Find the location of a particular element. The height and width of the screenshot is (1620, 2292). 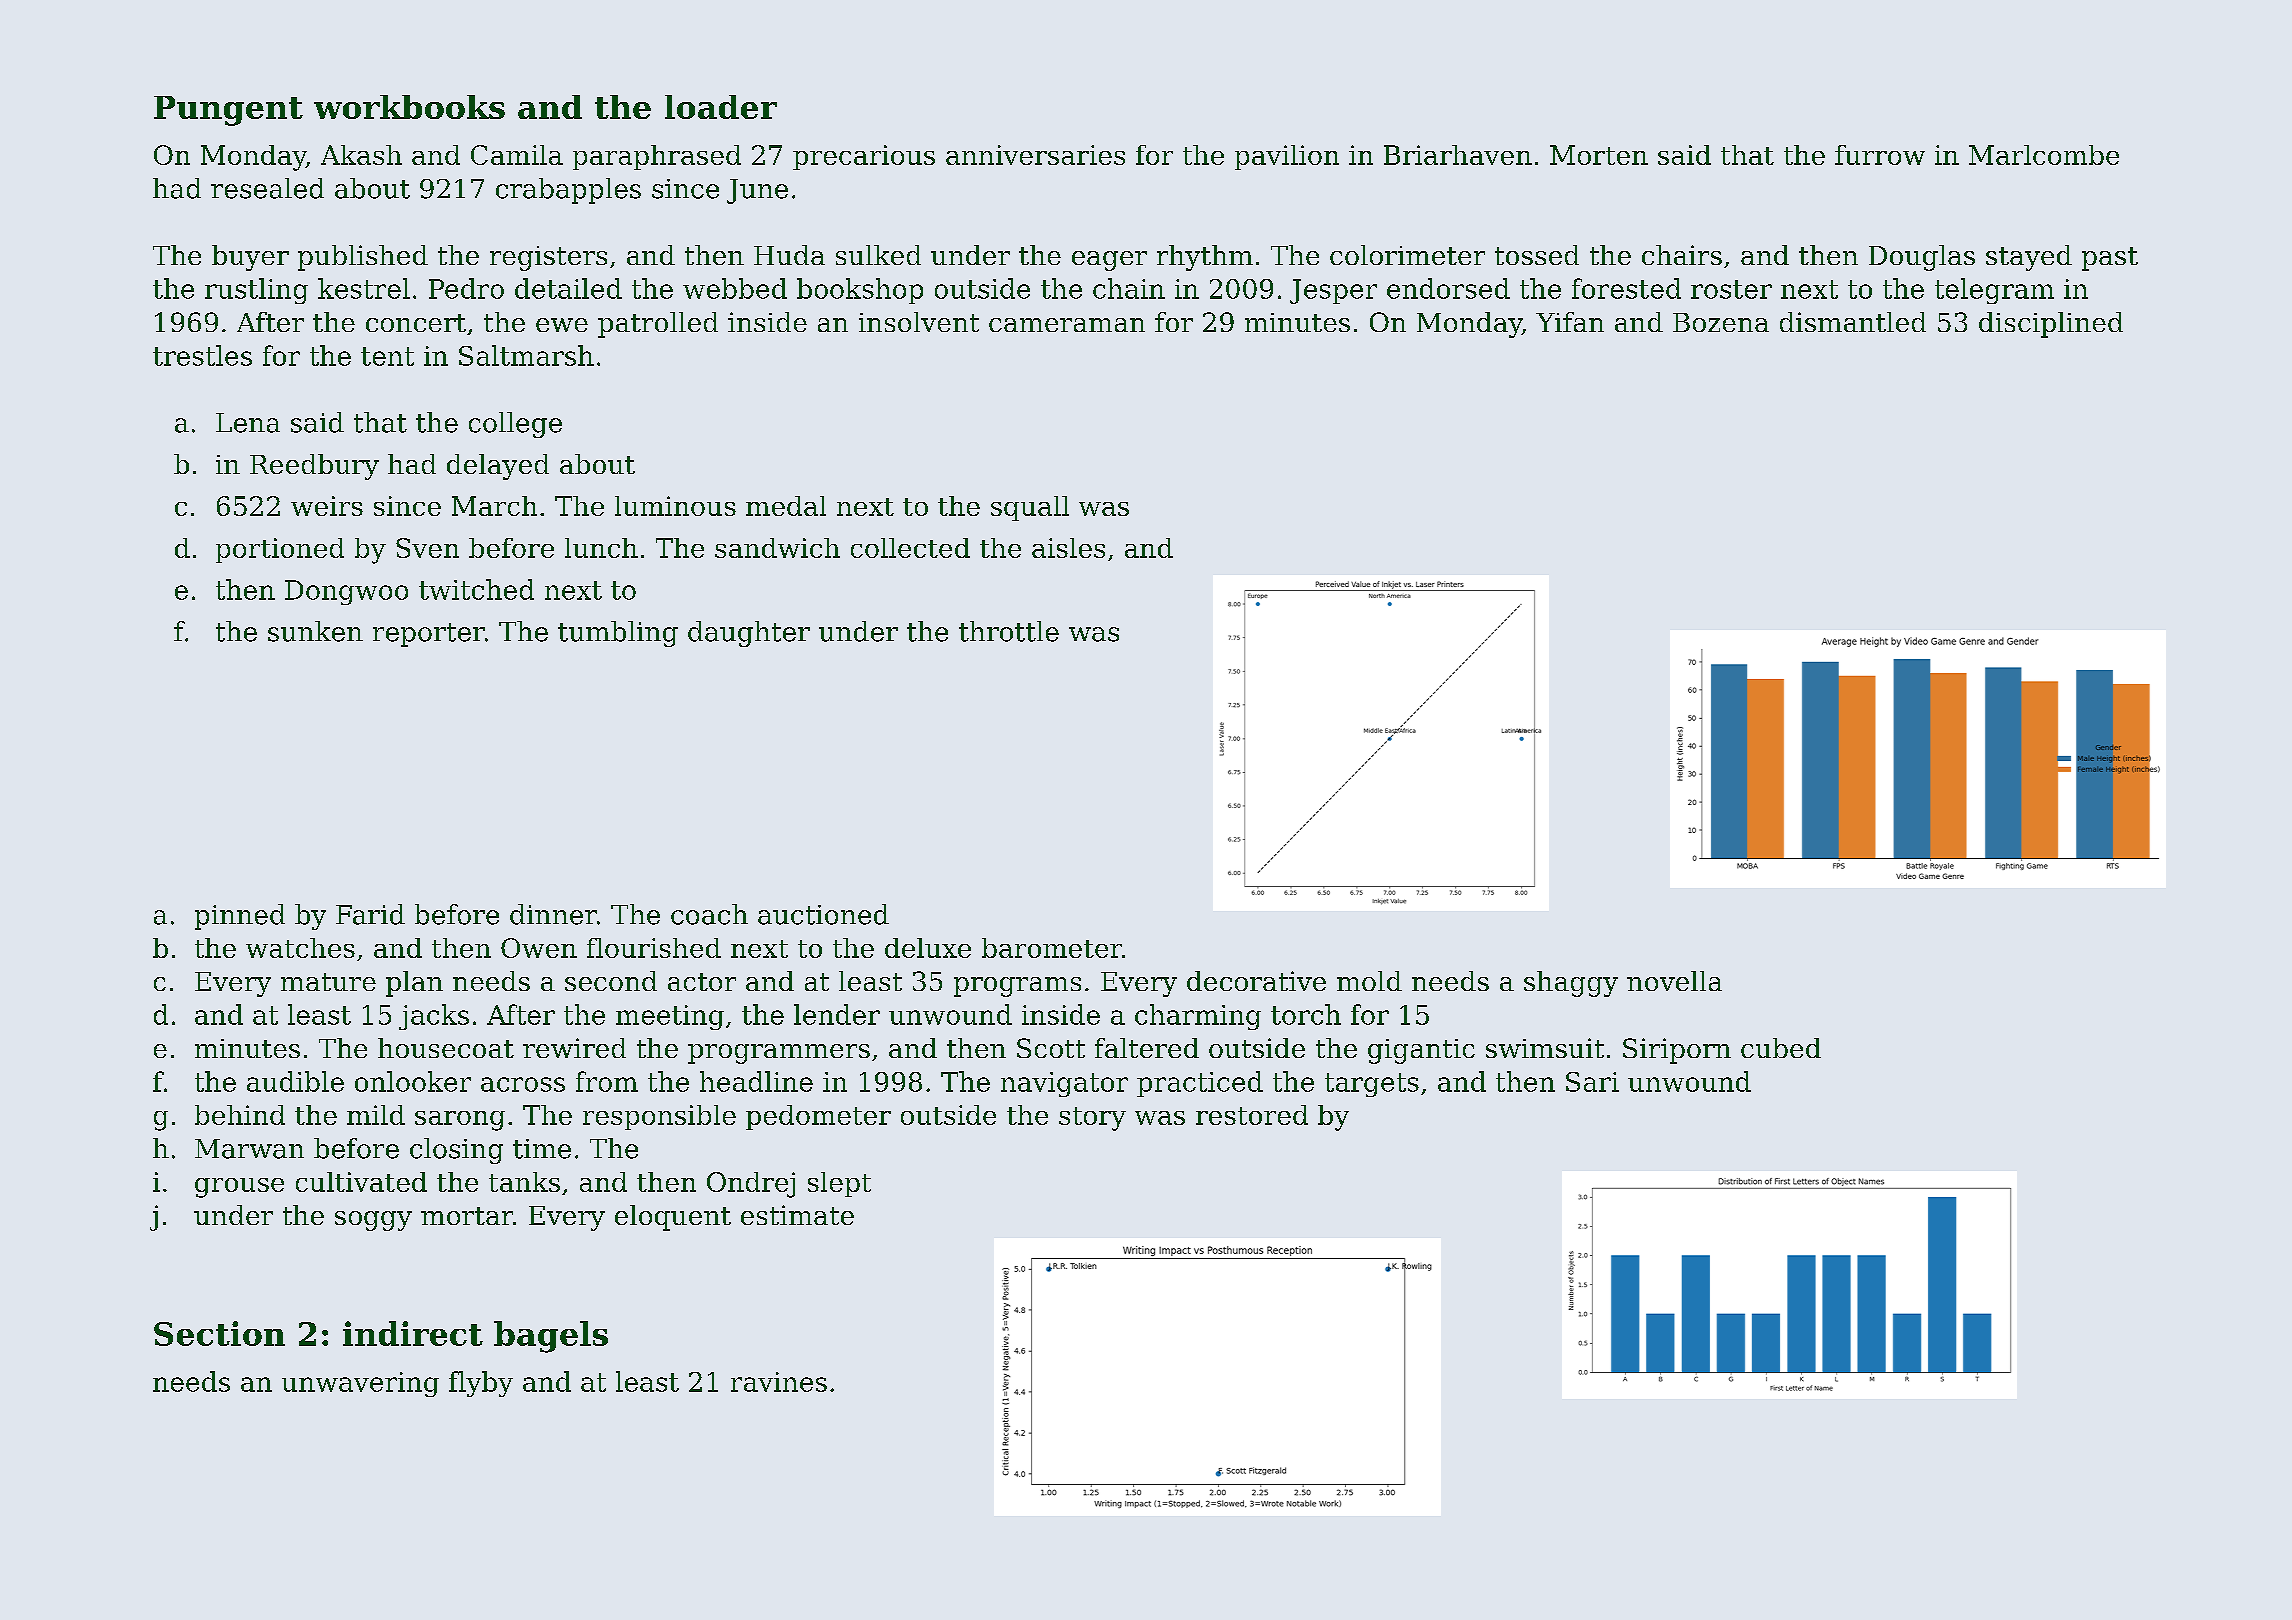

Morten is located at coordinates (1599, 155).
